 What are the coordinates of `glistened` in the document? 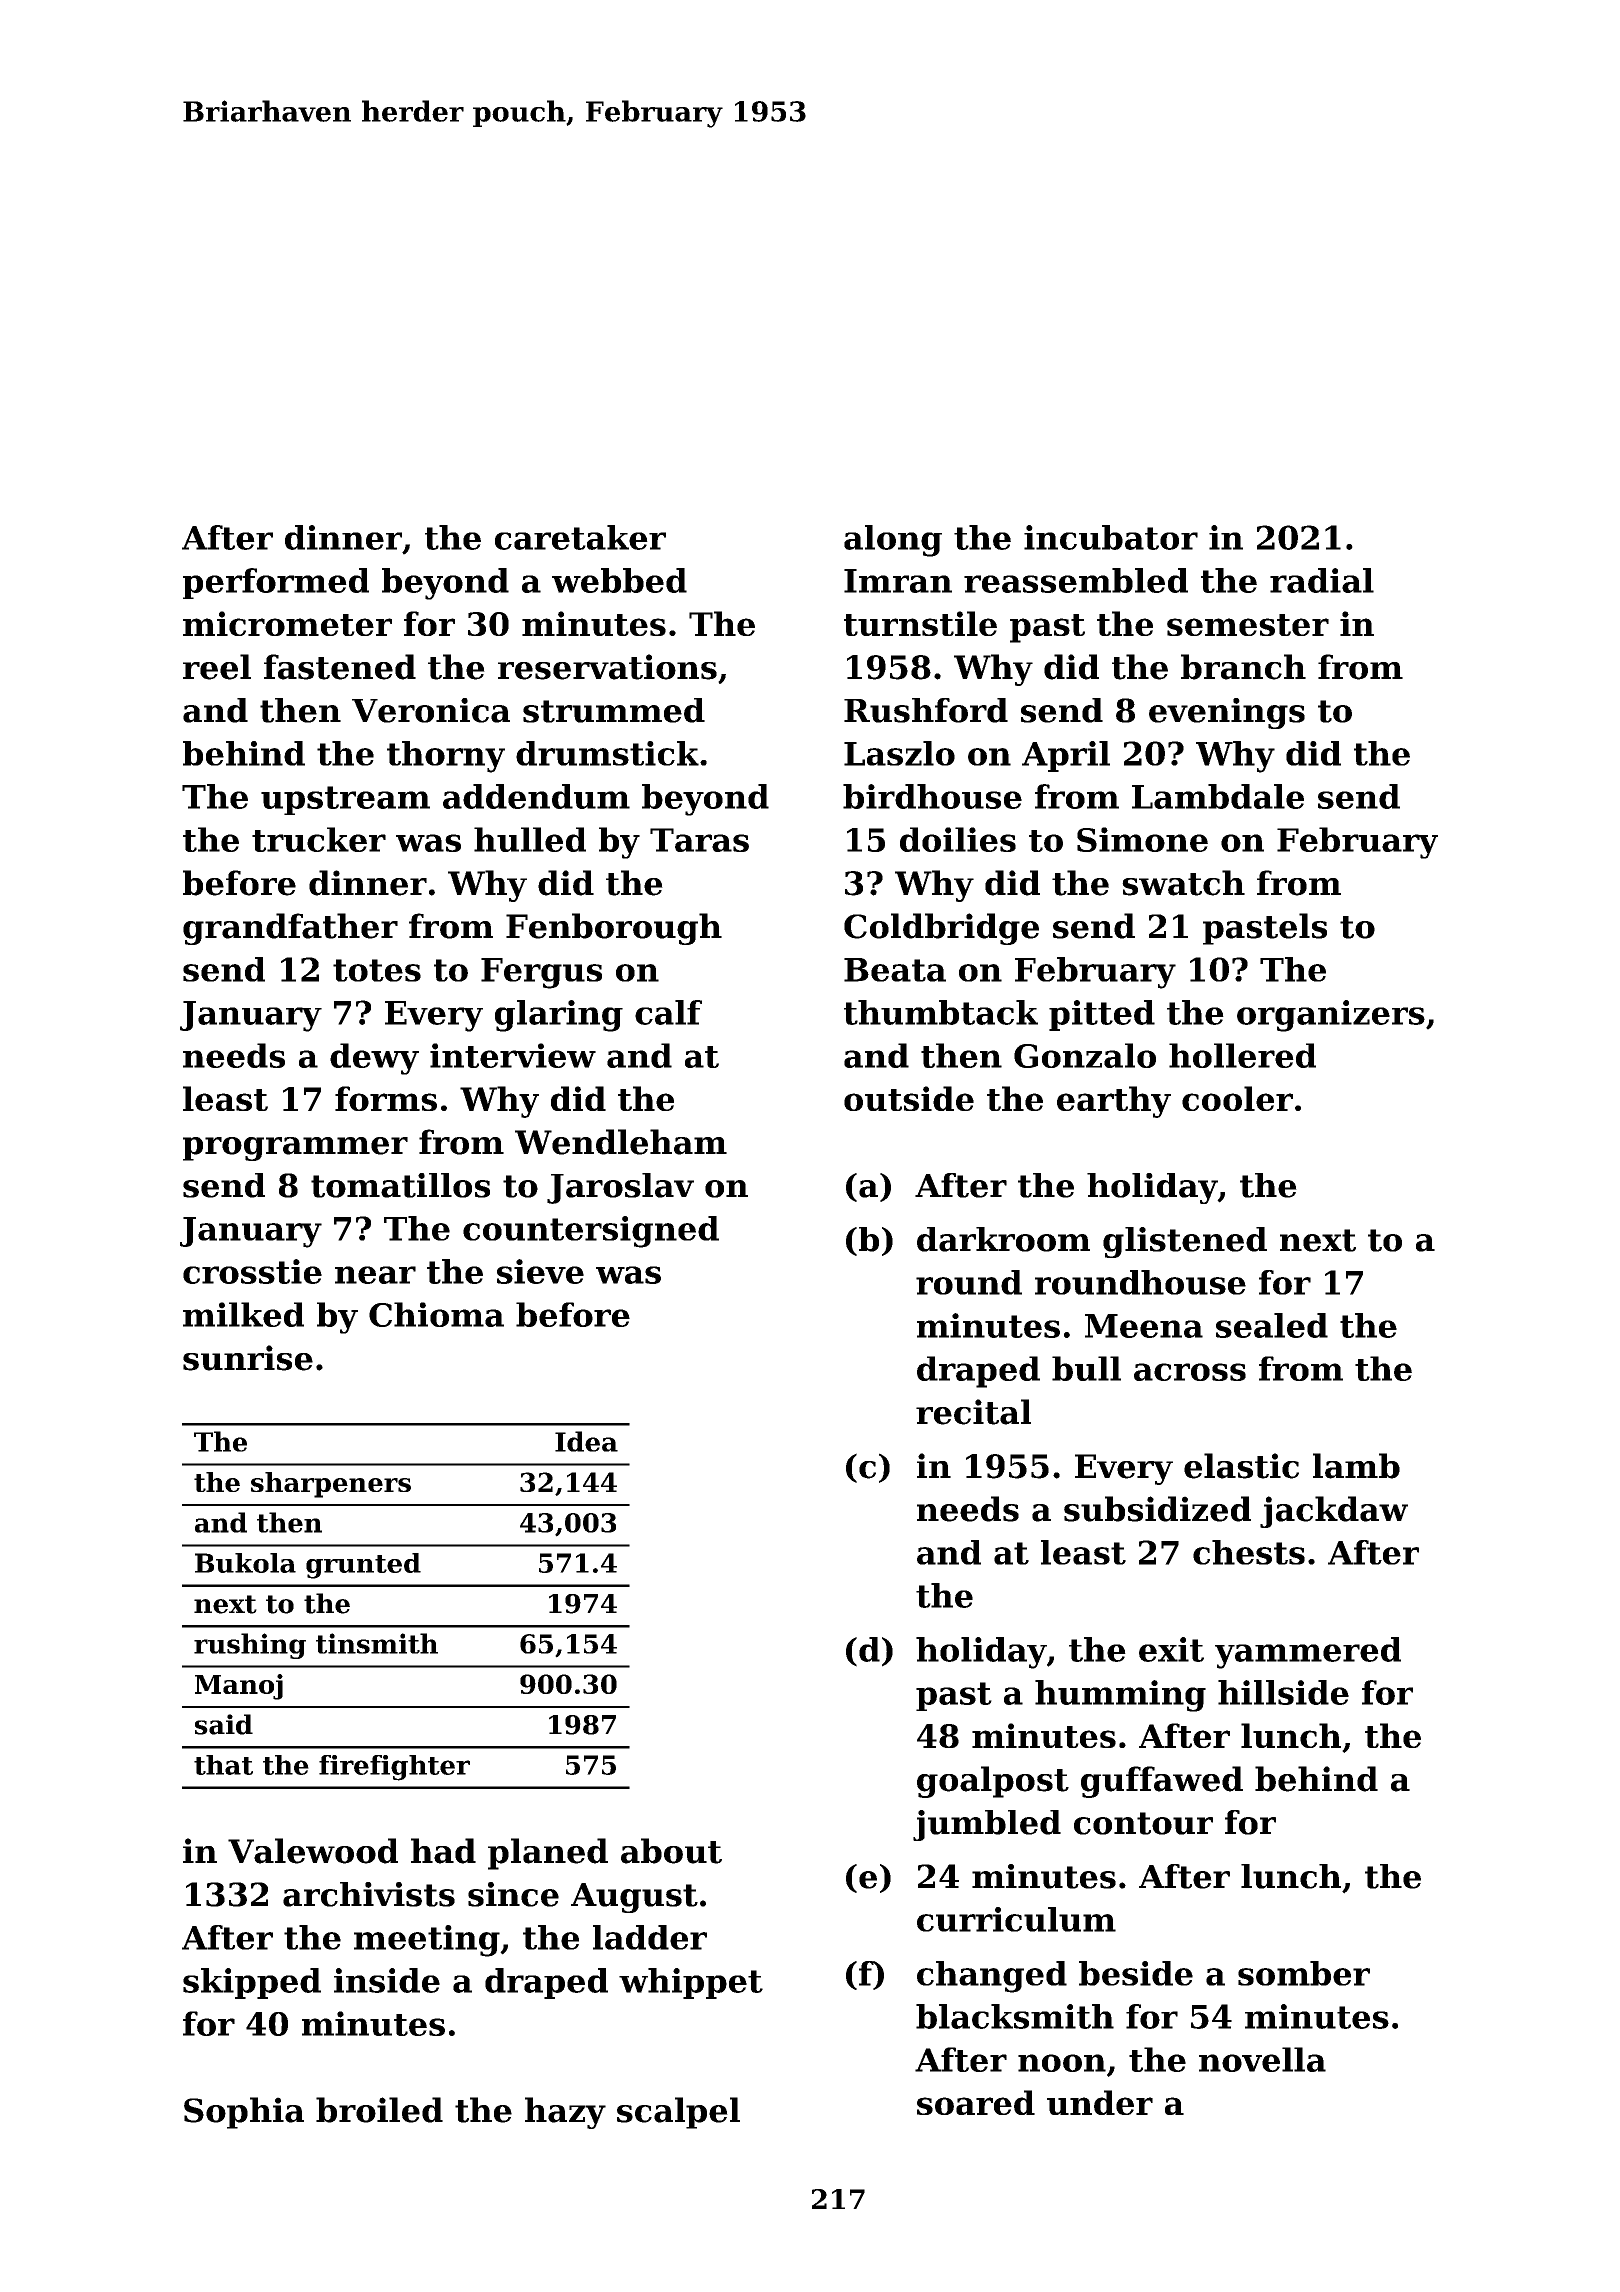 It's located at (1185, 1242).
